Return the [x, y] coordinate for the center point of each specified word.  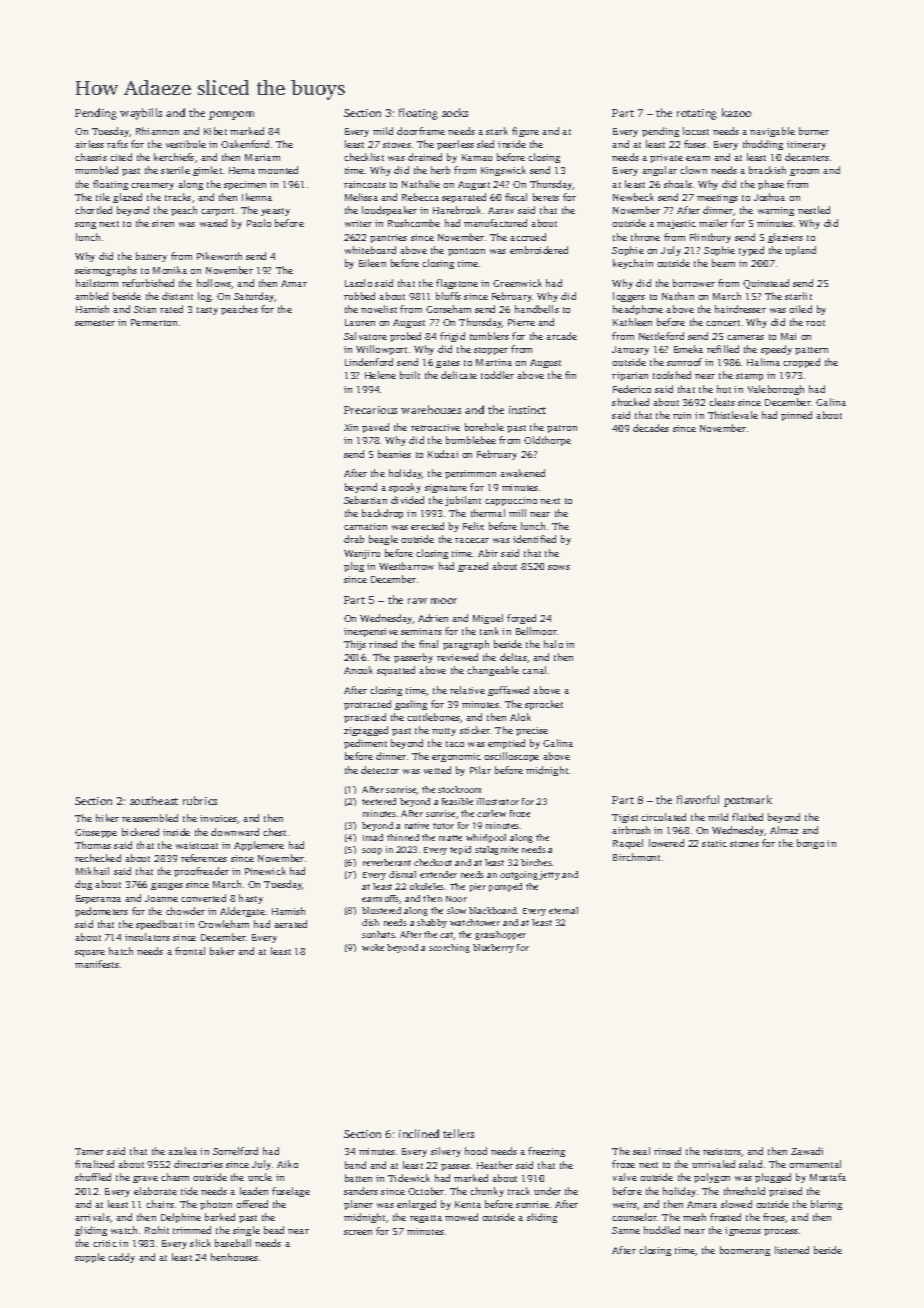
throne [645, 237]
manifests [97, 964]
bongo [810, 844]
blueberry [493, 948]
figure [525, 132]
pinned [796, 416]
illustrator [498, 801]
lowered [666, 843]
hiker [107, 818]
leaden [254, 1191]
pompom [231, 115]
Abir [488, 553]
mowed [461, 1217]
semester [95, 323]
